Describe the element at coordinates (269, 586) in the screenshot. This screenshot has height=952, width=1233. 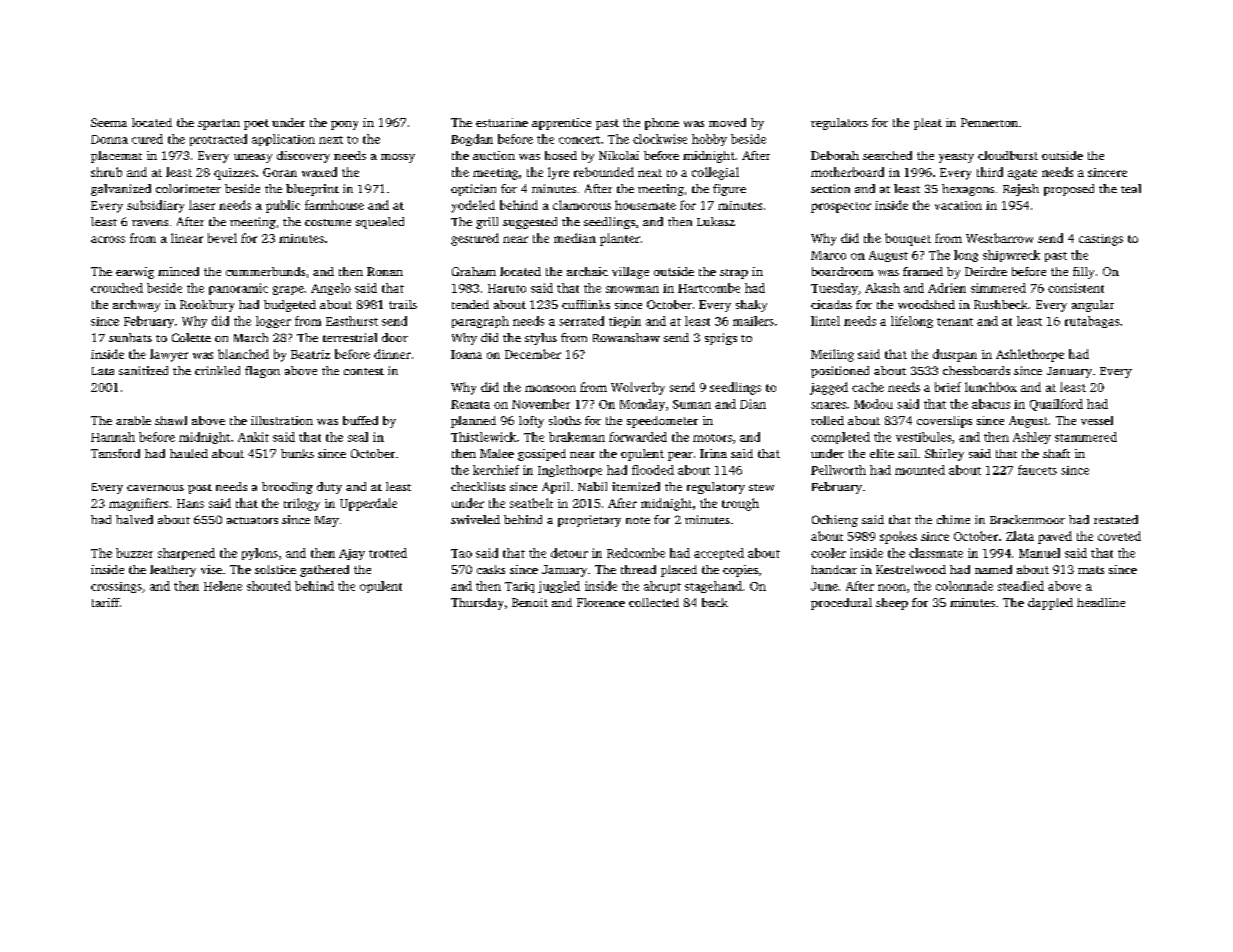
I see `shouted` at that location.
